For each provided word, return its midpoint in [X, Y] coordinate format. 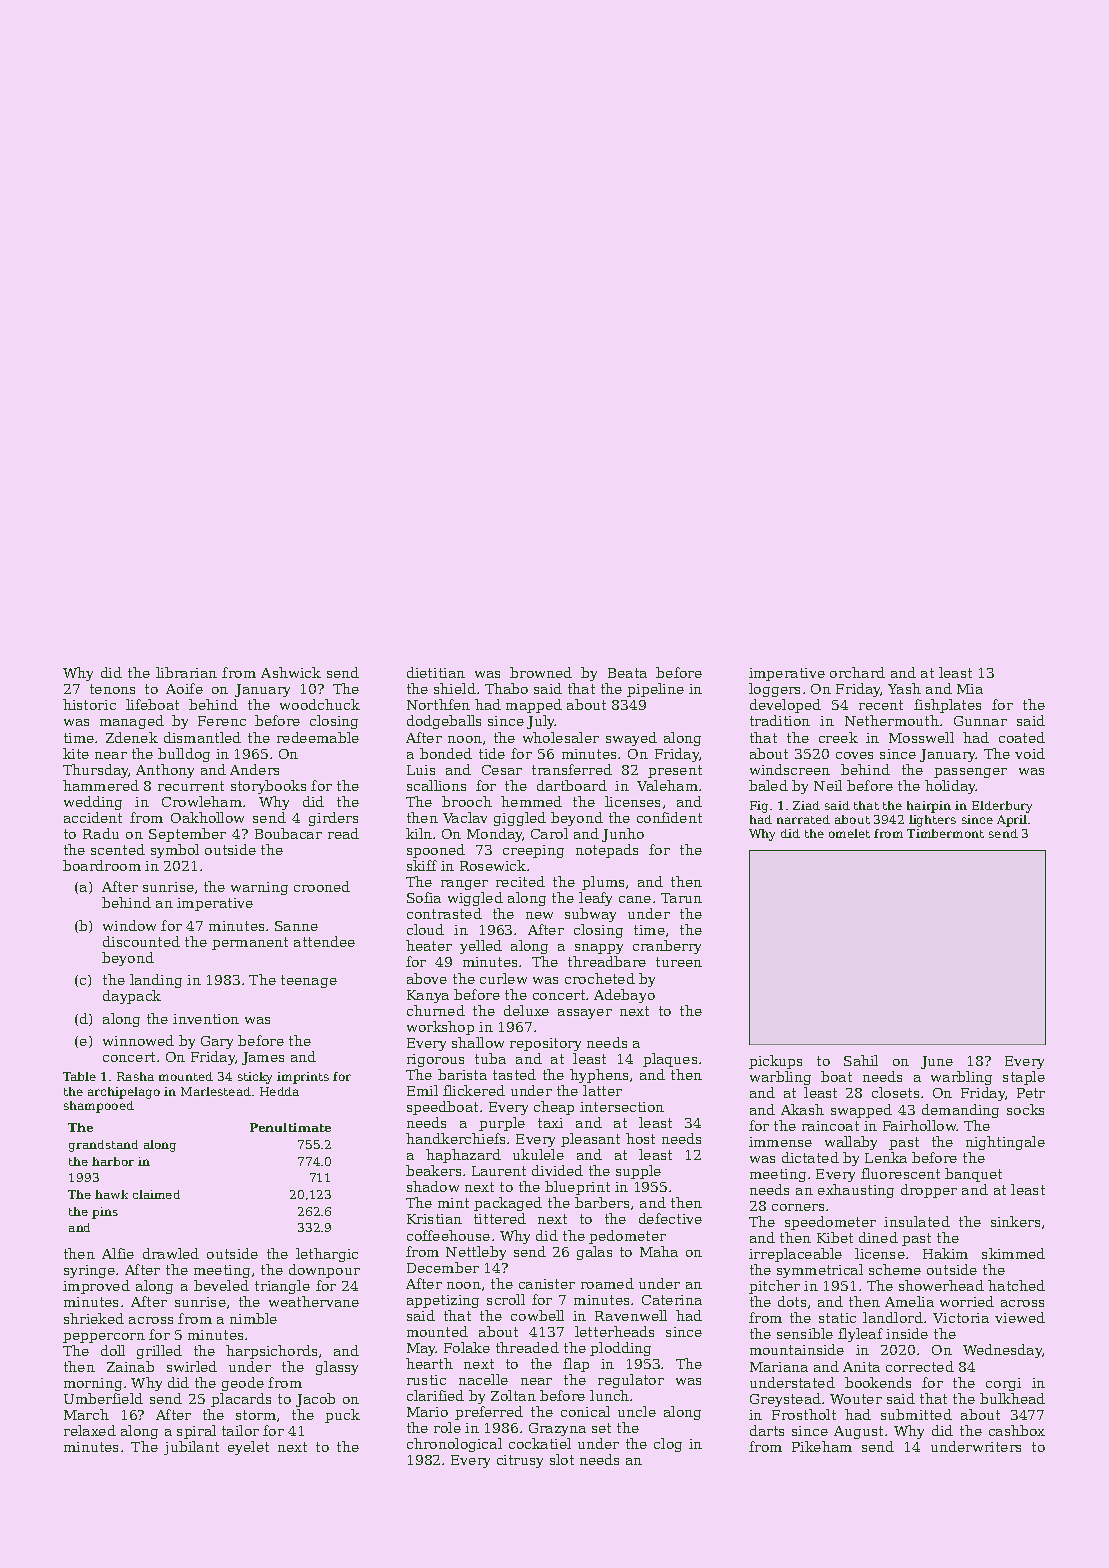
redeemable [318, 737]
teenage [309, 981]
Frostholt [804, 1414]
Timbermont [945, 833]
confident [669, 817]
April [1012, 821]
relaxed [90, 1430]
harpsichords [271, 1352]
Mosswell [921, 737]
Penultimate [290, 1127]
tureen [679, 962]
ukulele [538, 1154]
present [675, 771]
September [187, 835]
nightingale [1005, 1143]
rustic [426, 1380]
